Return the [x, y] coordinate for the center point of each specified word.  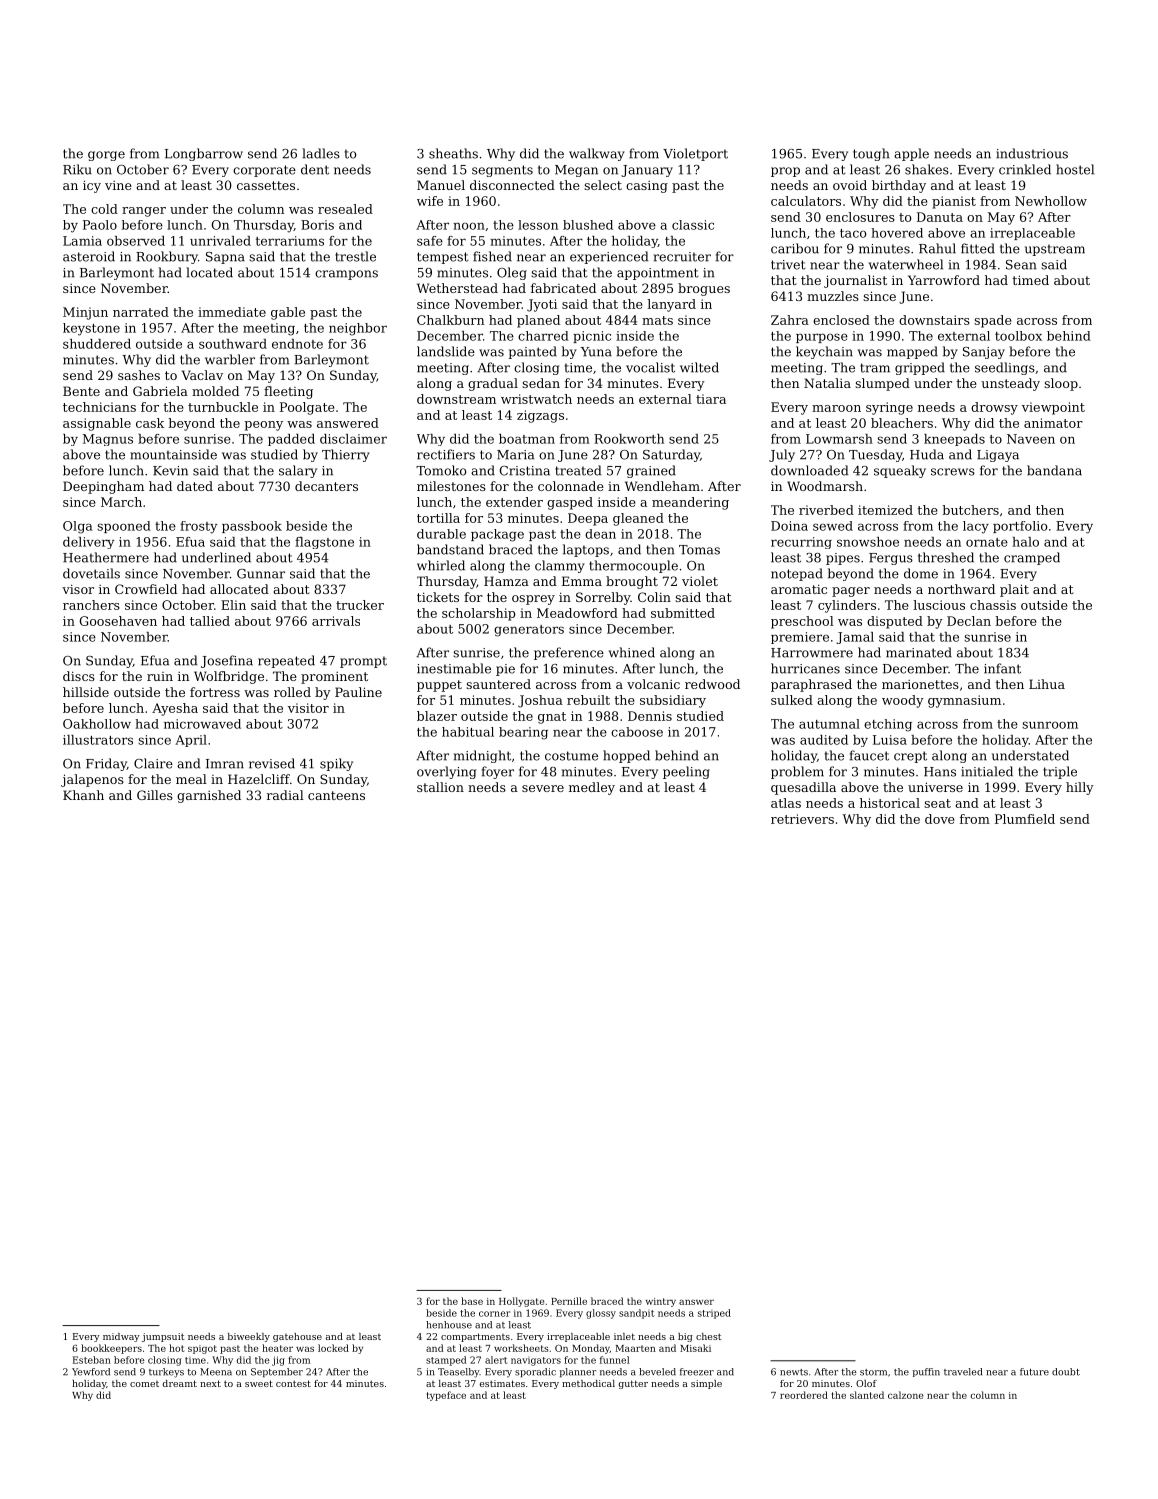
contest [293, 1383]
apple [911, 154]
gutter [633, 1384]
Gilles [155, 795]
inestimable [454, 668]
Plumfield [1025, 819]
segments [502, 171]
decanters [326, 486]
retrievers [802, 819]
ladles [321, 153]
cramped [1032, 558]
